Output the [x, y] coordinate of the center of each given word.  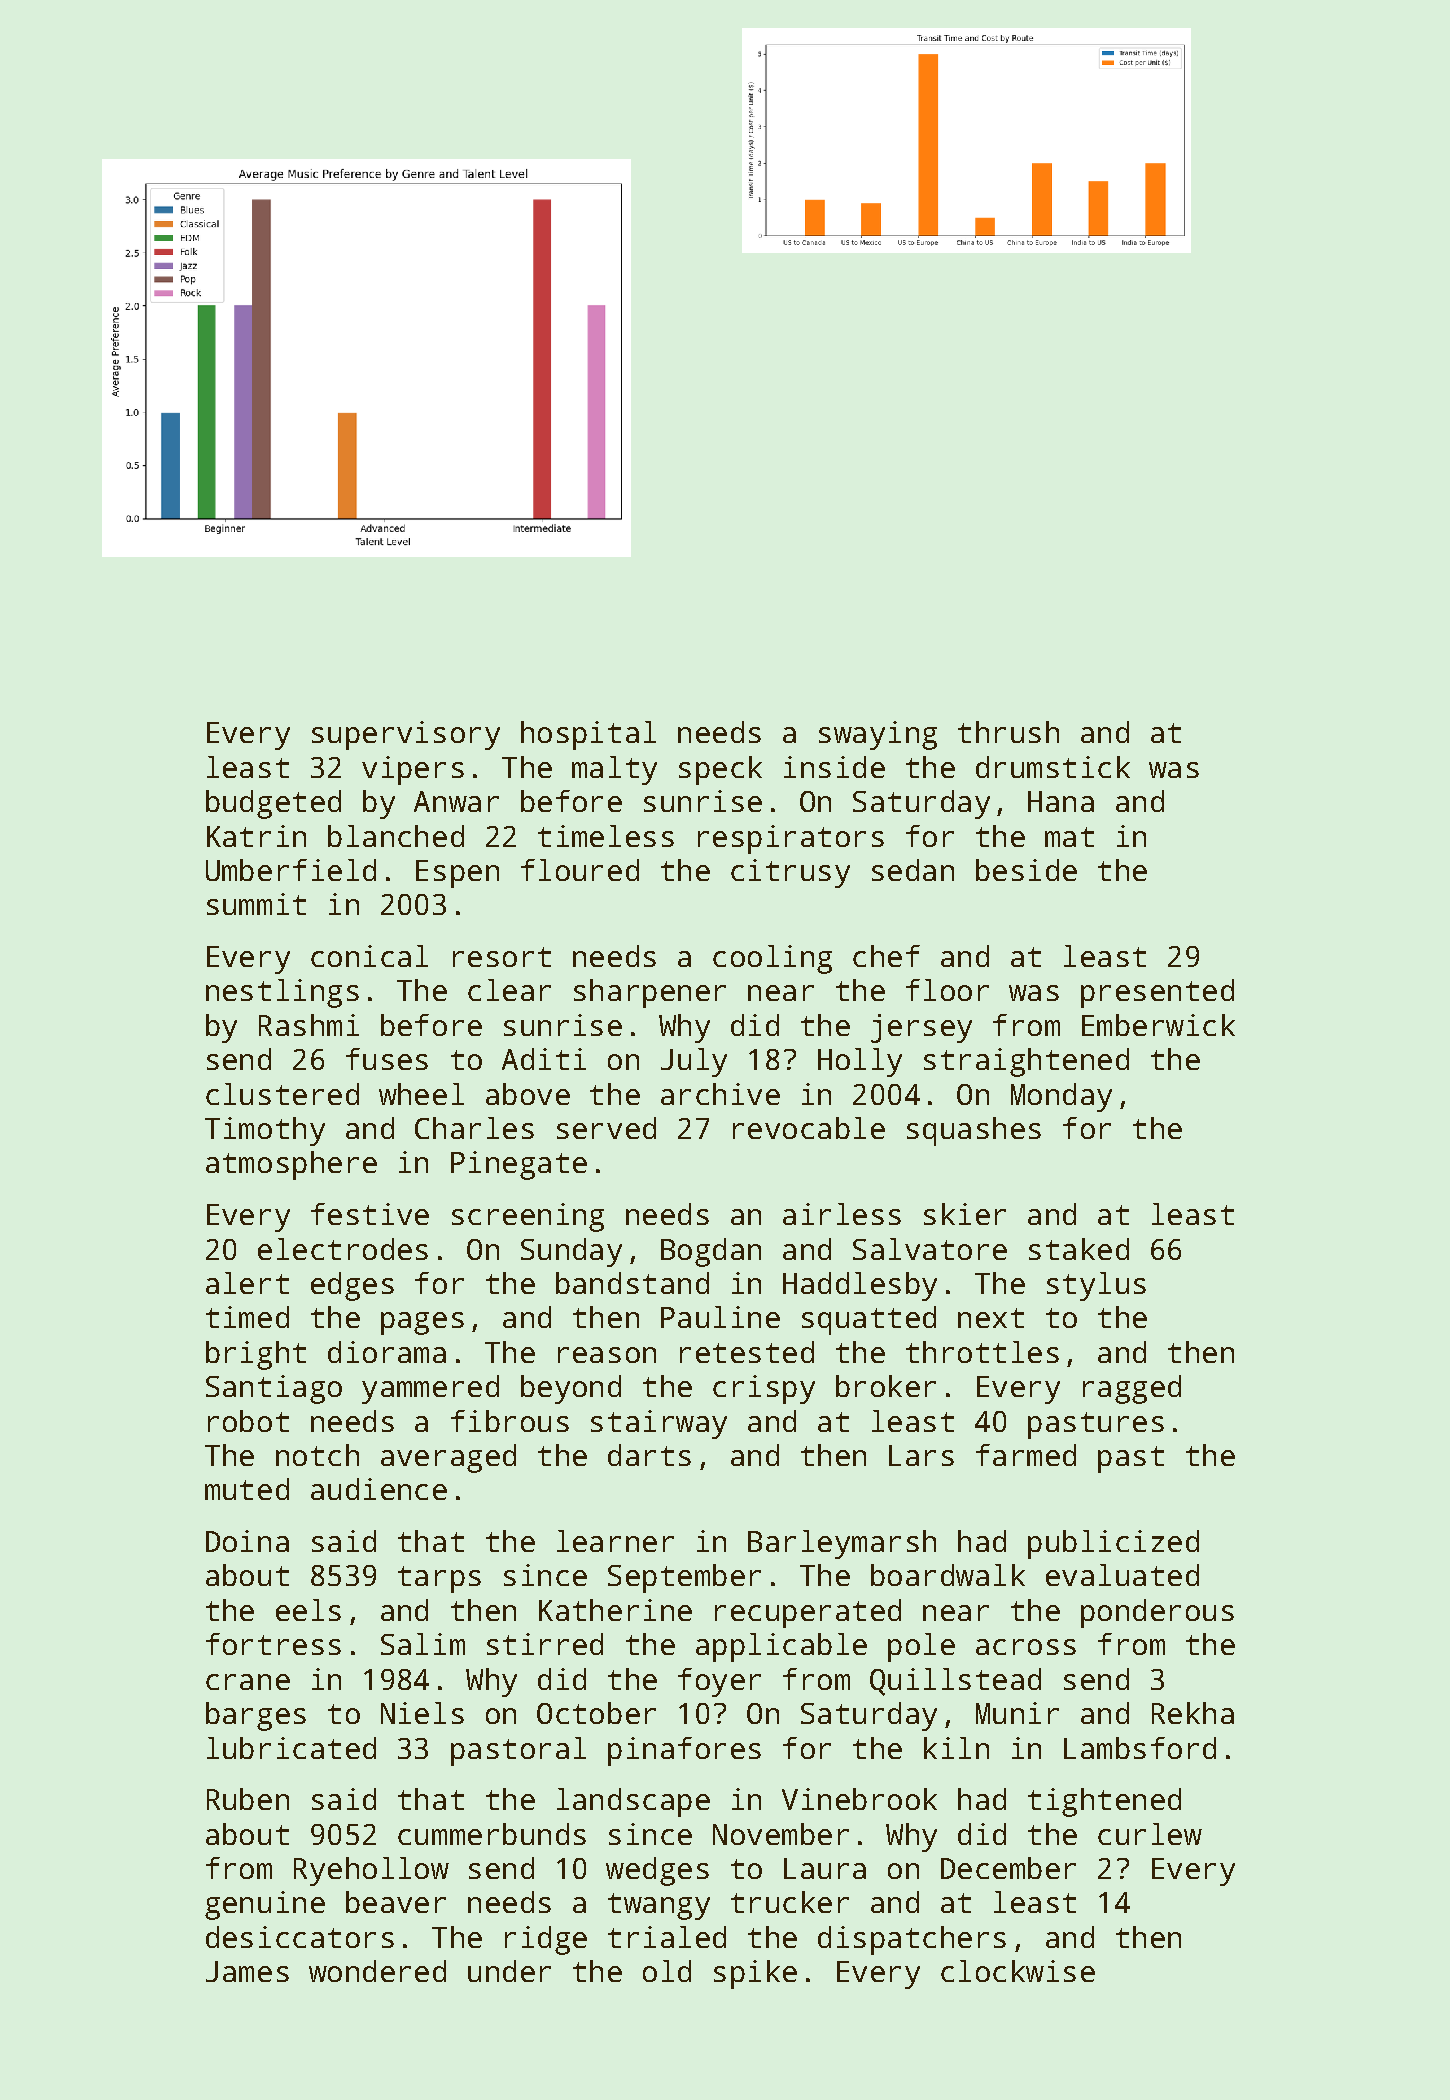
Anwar [456, 801]
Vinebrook [859, 1799]
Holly [860, 1062]
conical [369, 956]
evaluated [1122, 1575]
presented [1157, 993]
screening [528, 1217]
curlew [1150, 1834]
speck [720, 770]
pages [422, 1323]
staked [1079, 1249]
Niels [422, 1713]
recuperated [808, 1613]
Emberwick [1158, 1025]
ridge [546, 1940]
